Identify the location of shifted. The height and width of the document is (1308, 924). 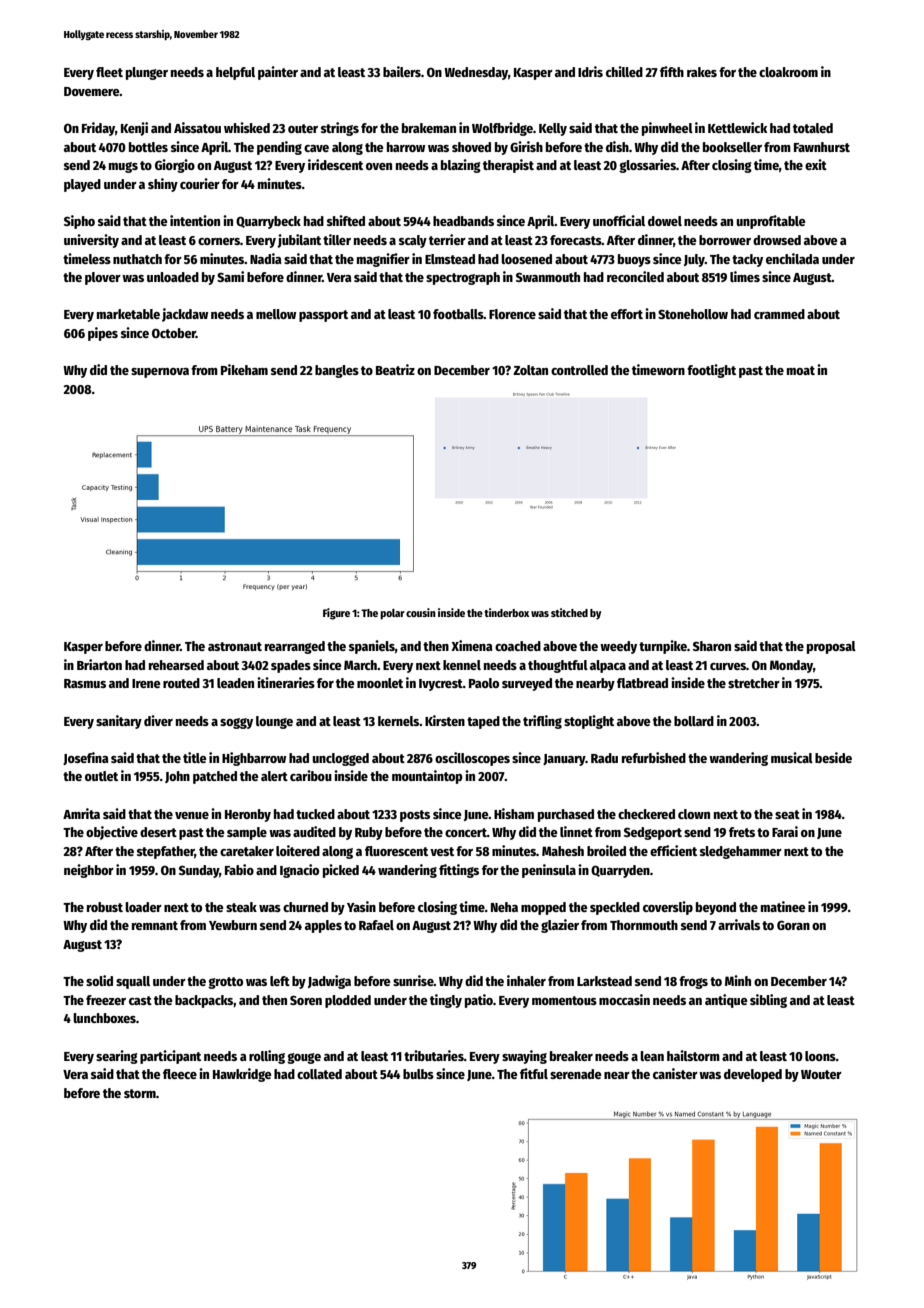
(346, 220).
